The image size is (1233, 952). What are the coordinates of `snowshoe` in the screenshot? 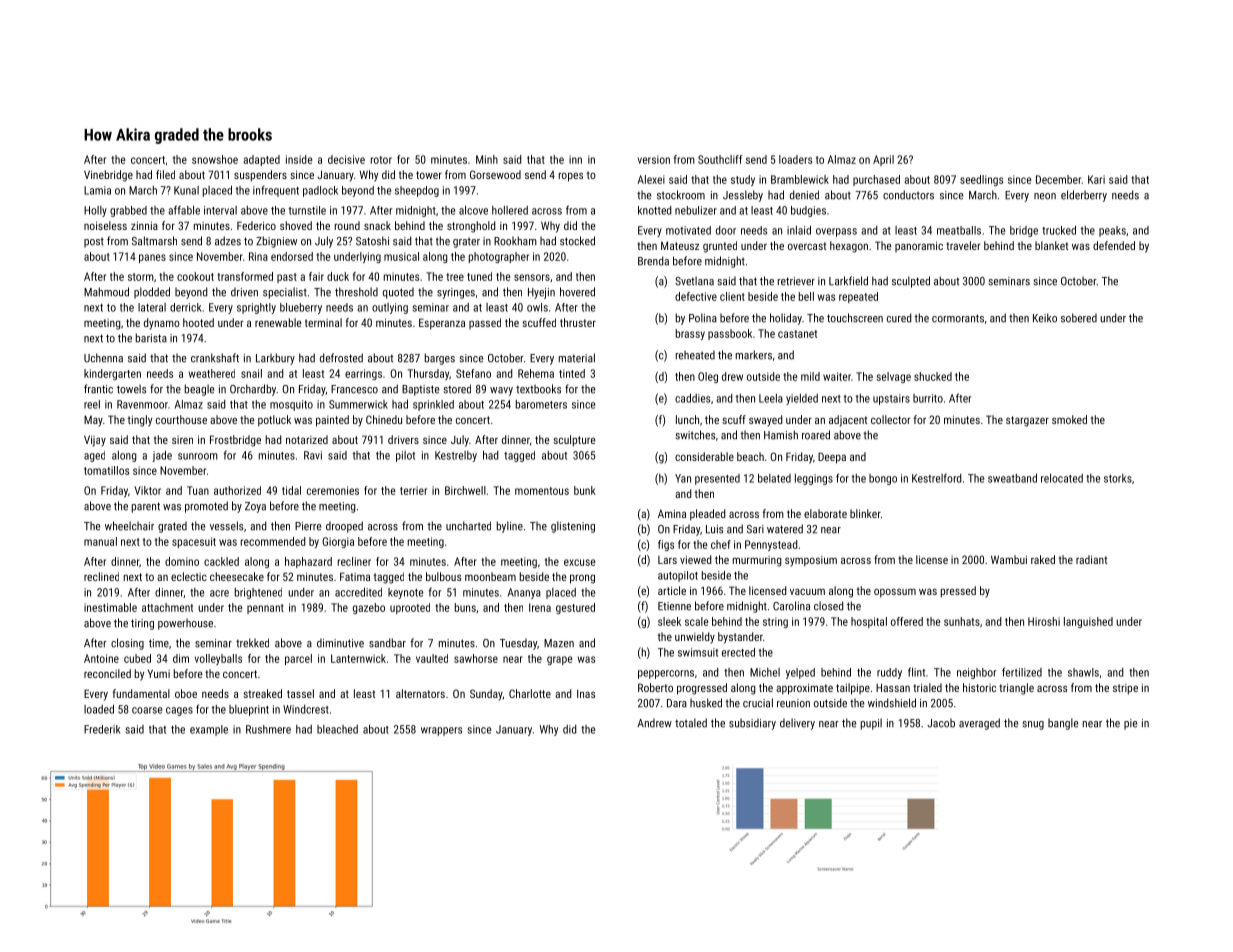 It's located at (215, 159).
